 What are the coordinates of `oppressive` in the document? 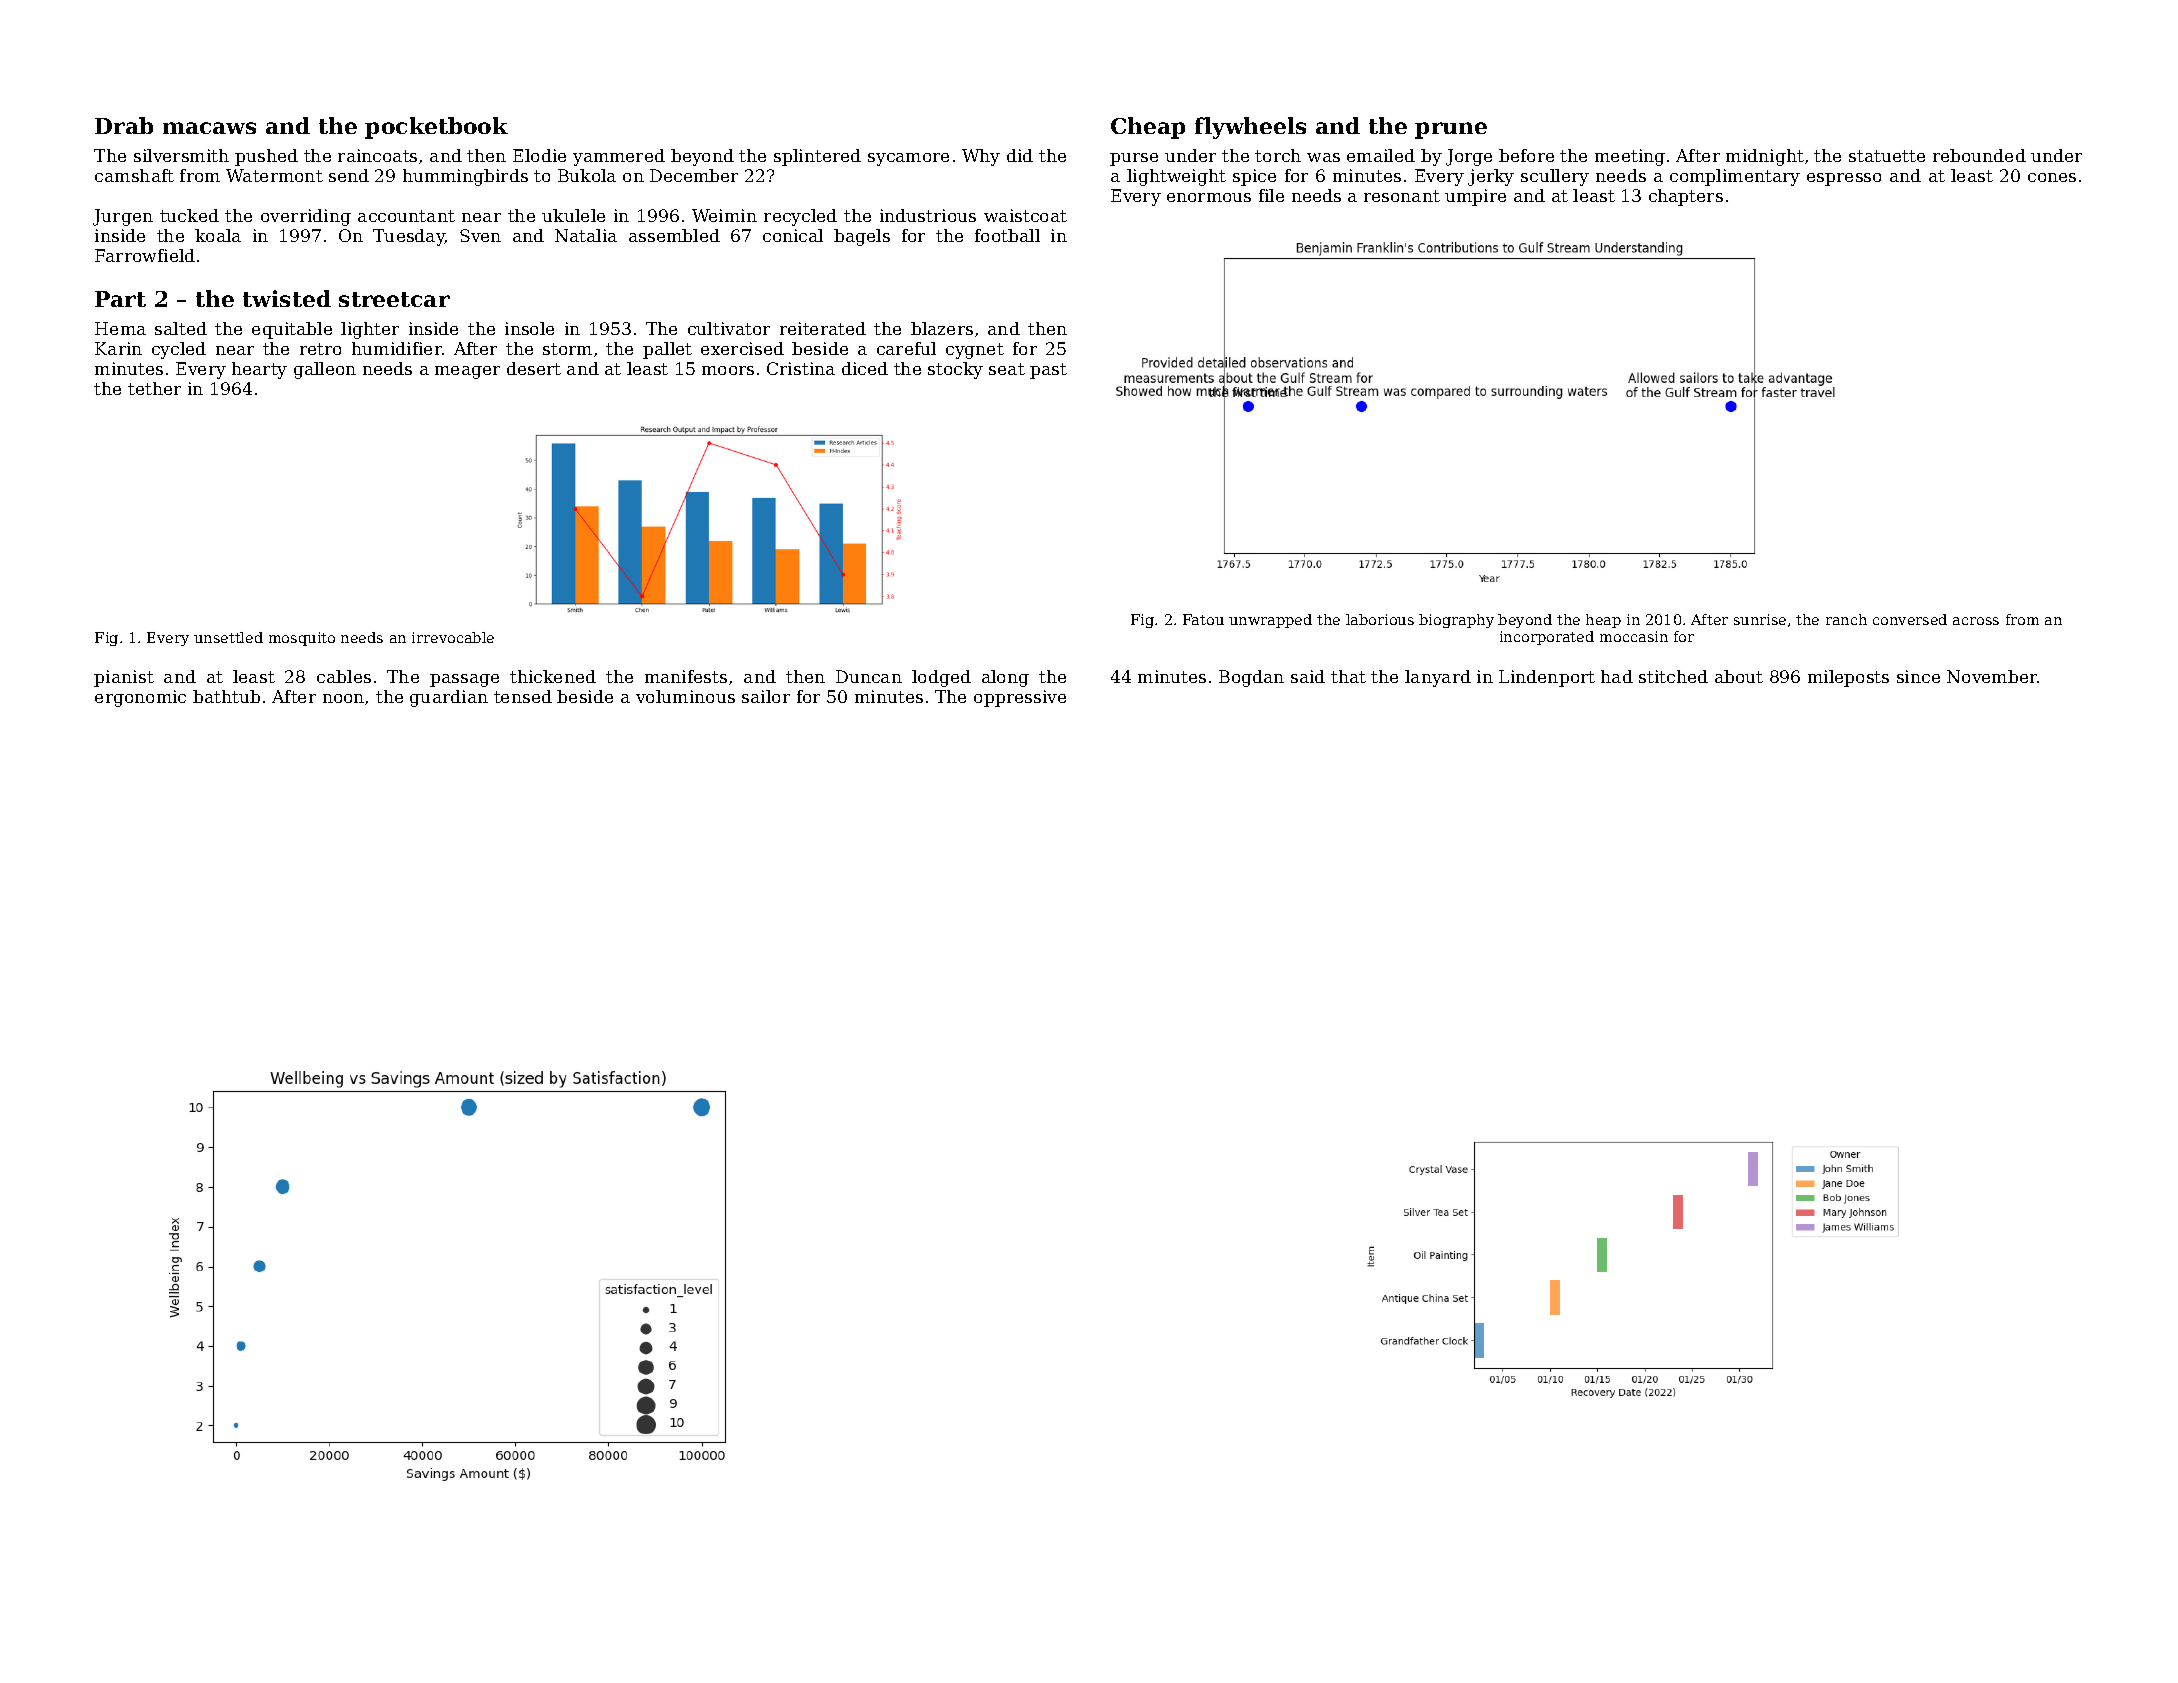 It's located at (1020, 698).
